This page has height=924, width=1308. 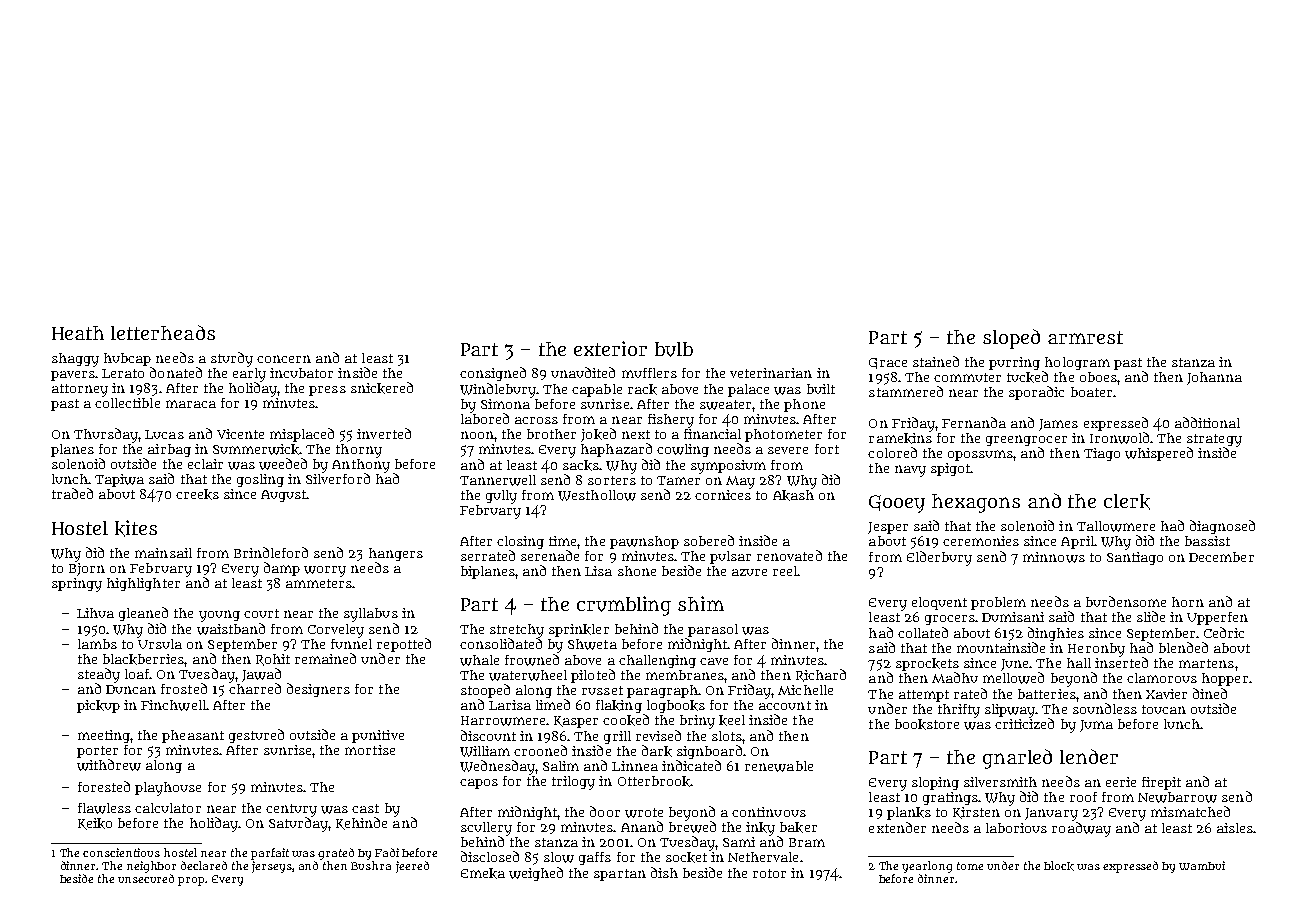 What do you see at coordinates (163, 332) in the page?
I see `letterheads` at bounding box center [163, 332].
